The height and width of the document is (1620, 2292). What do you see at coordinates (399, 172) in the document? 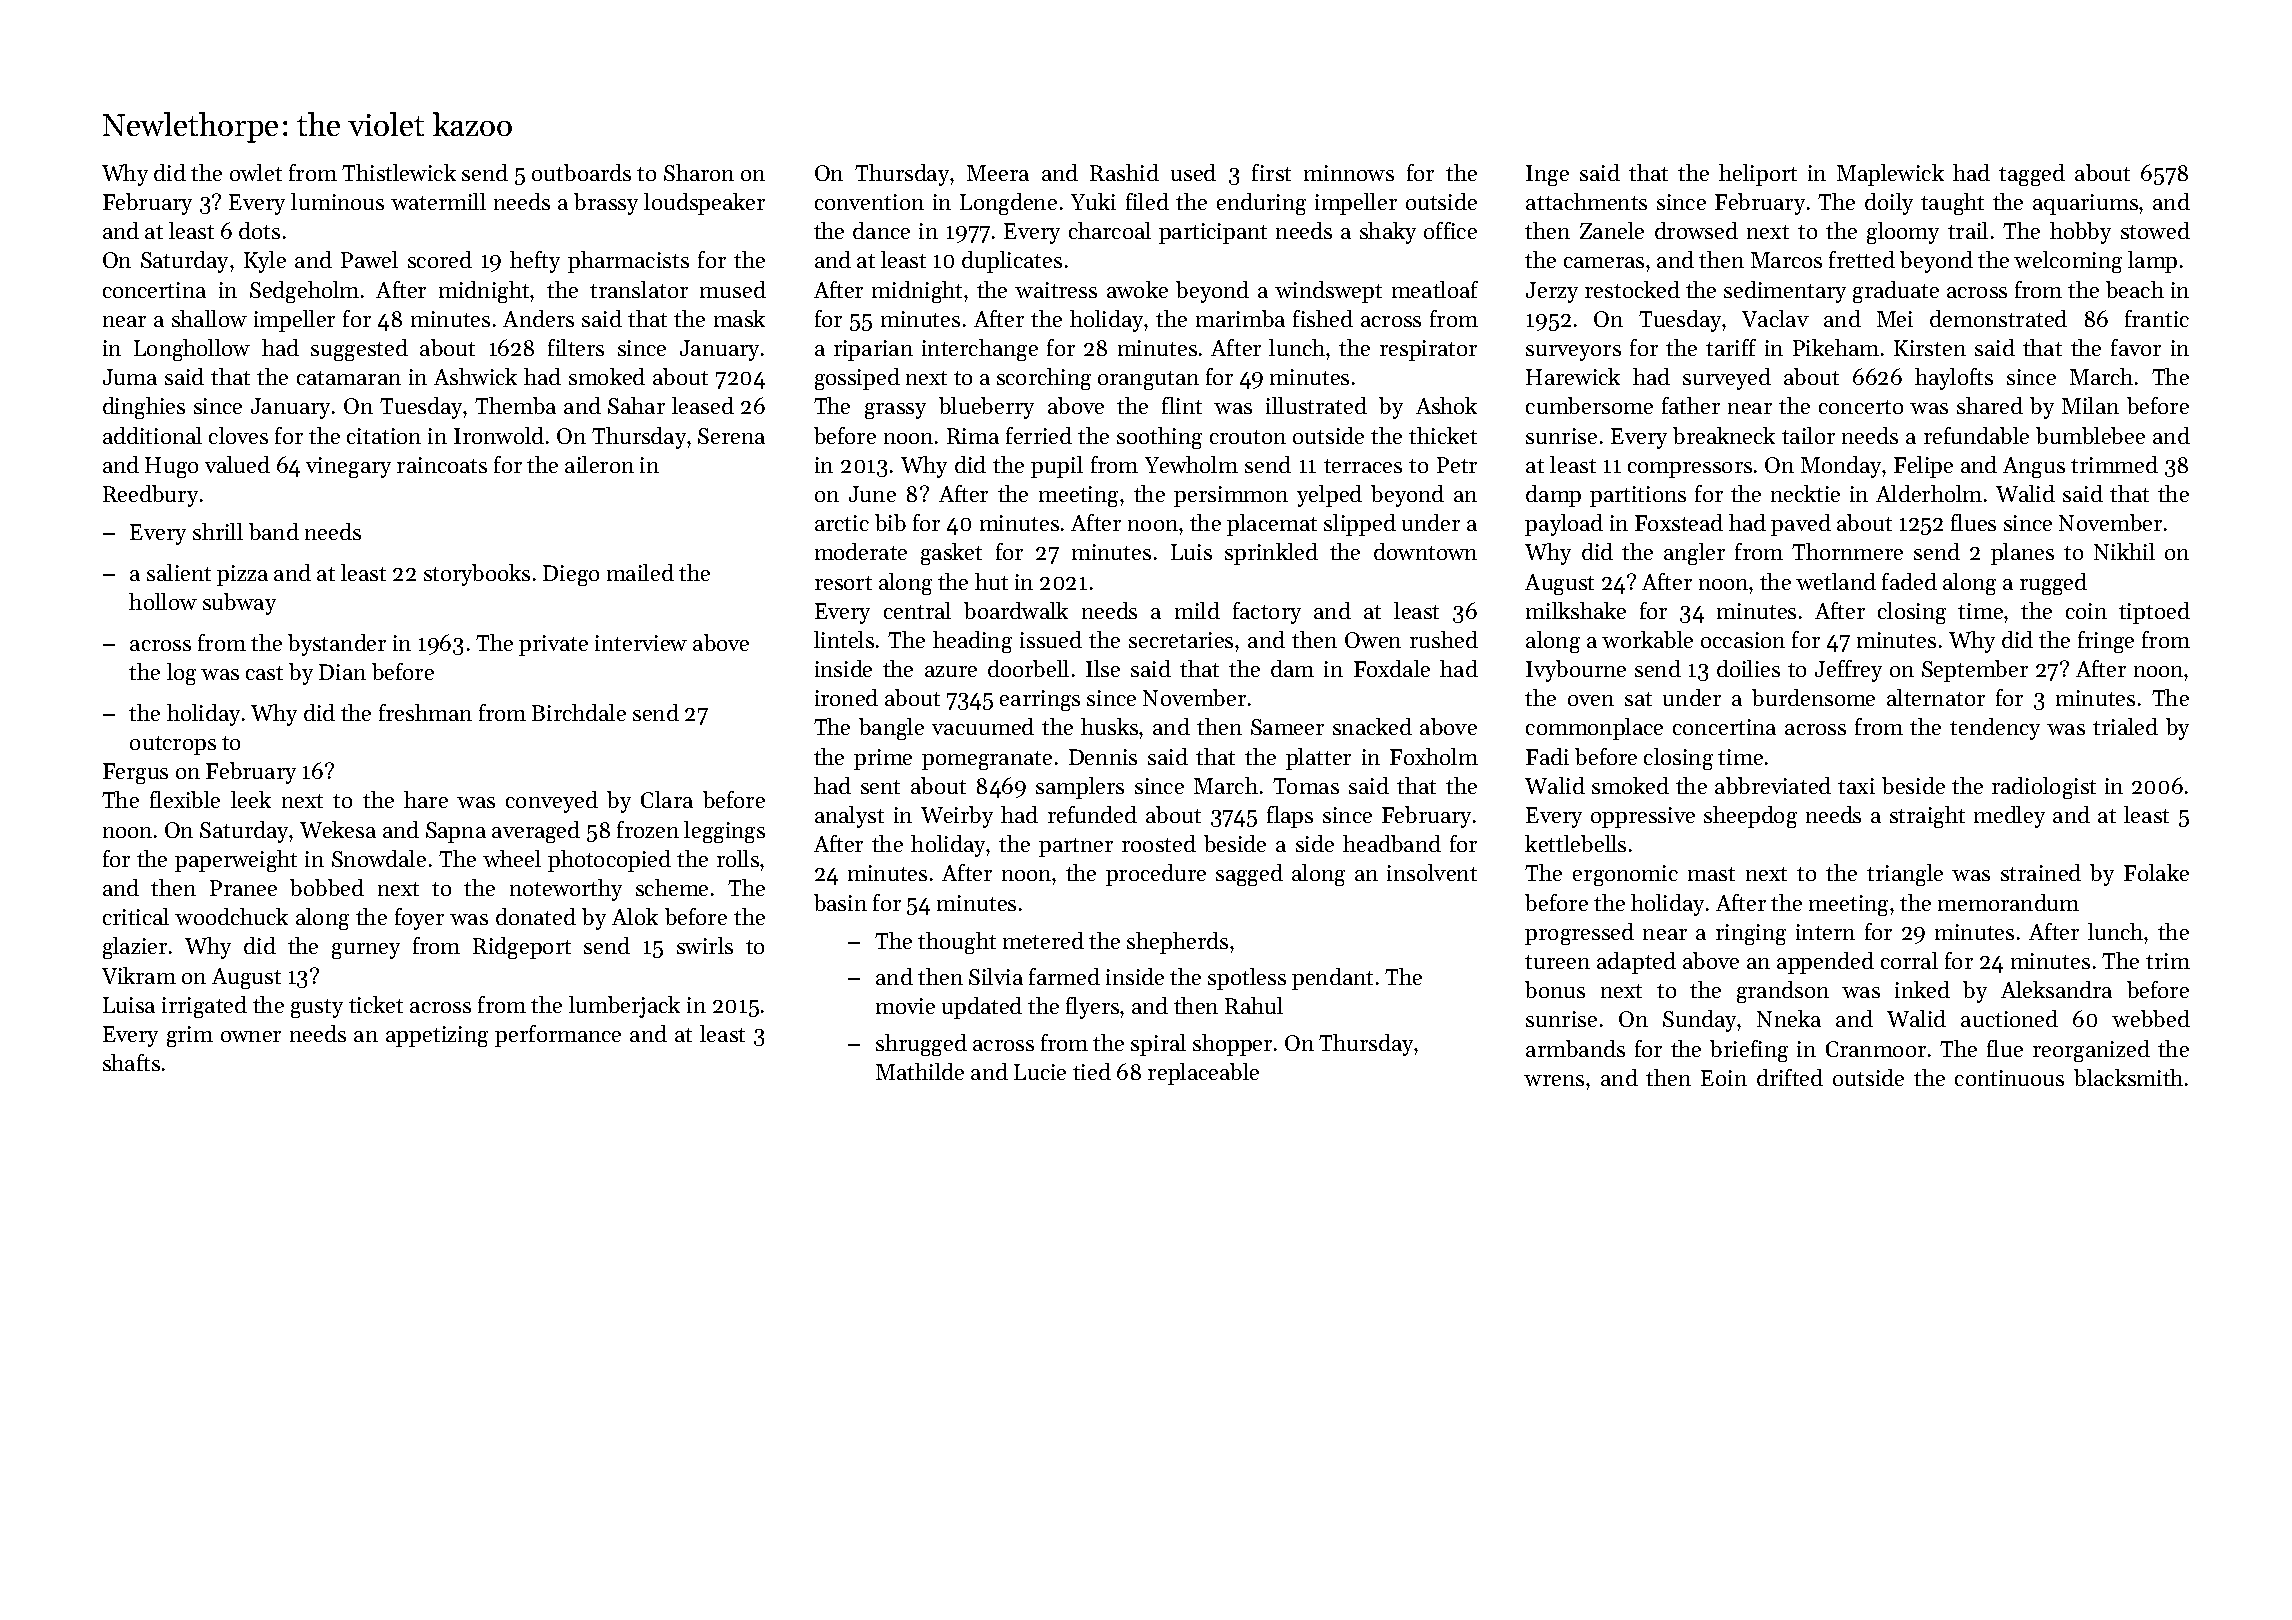
I see `Thistlewick` at bounding box center [399, 172].
